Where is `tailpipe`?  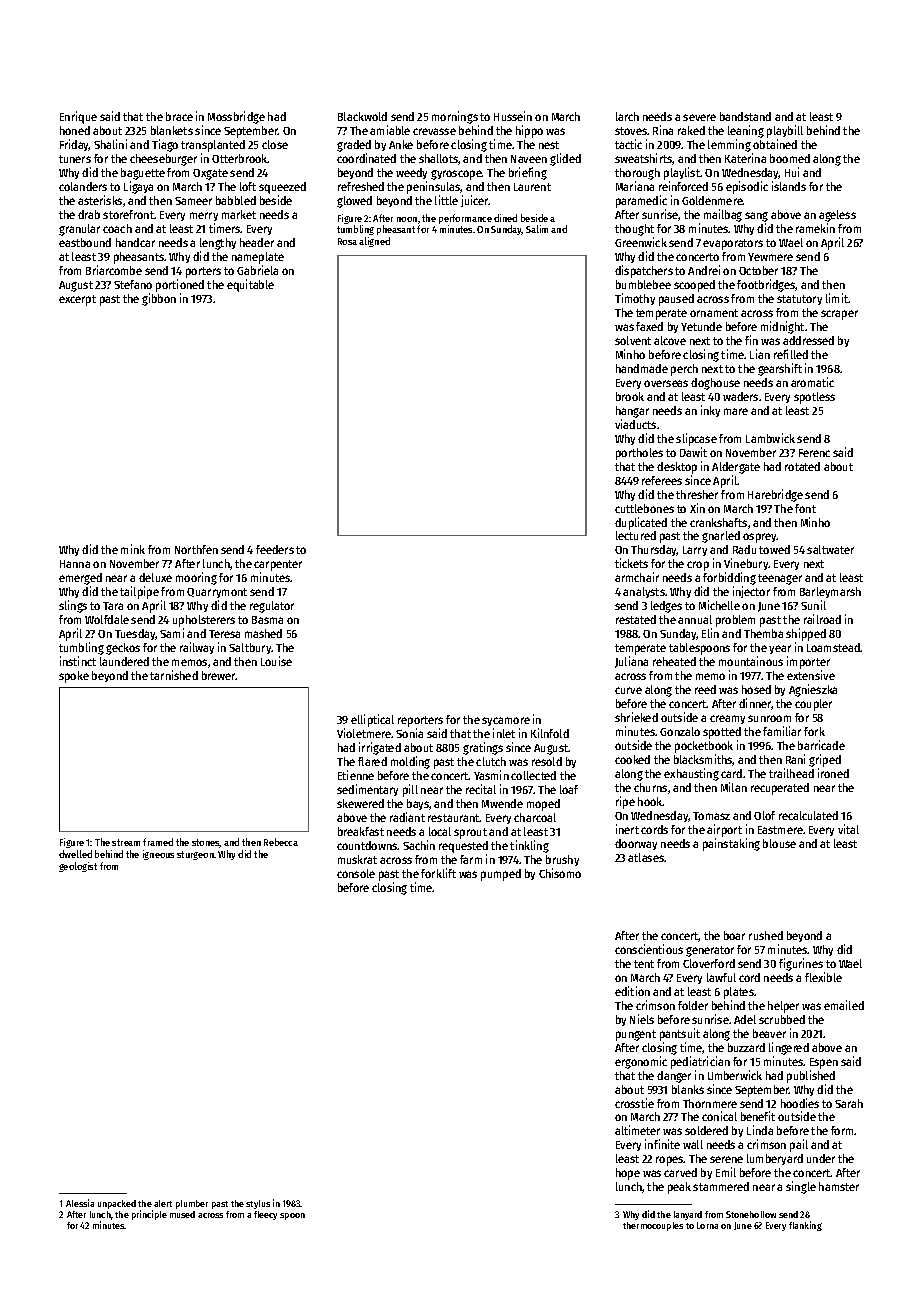 tailpipe is located at coordinates (139, 592).
